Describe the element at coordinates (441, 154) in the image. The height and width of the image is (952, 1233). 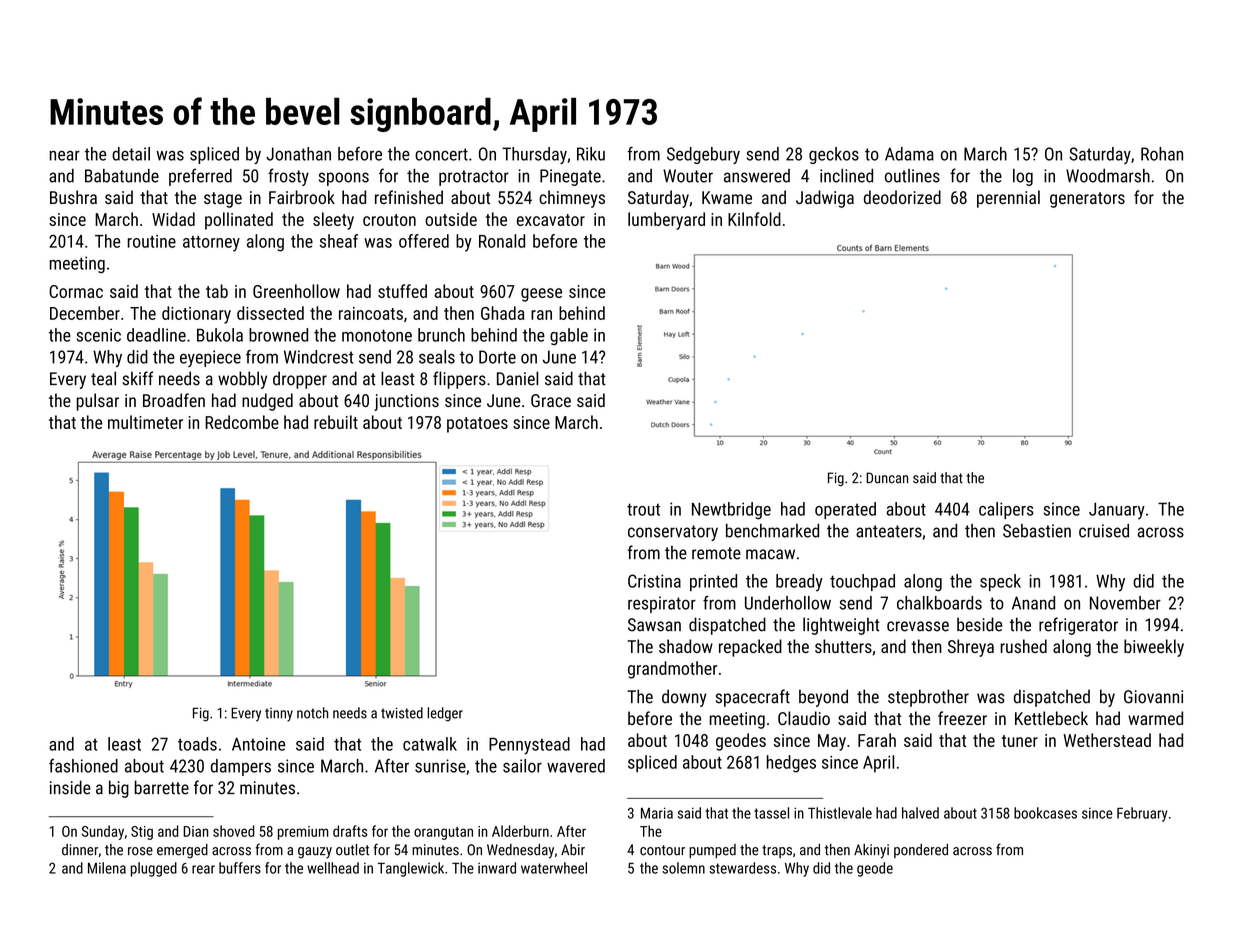
I see `concert` at that location.
